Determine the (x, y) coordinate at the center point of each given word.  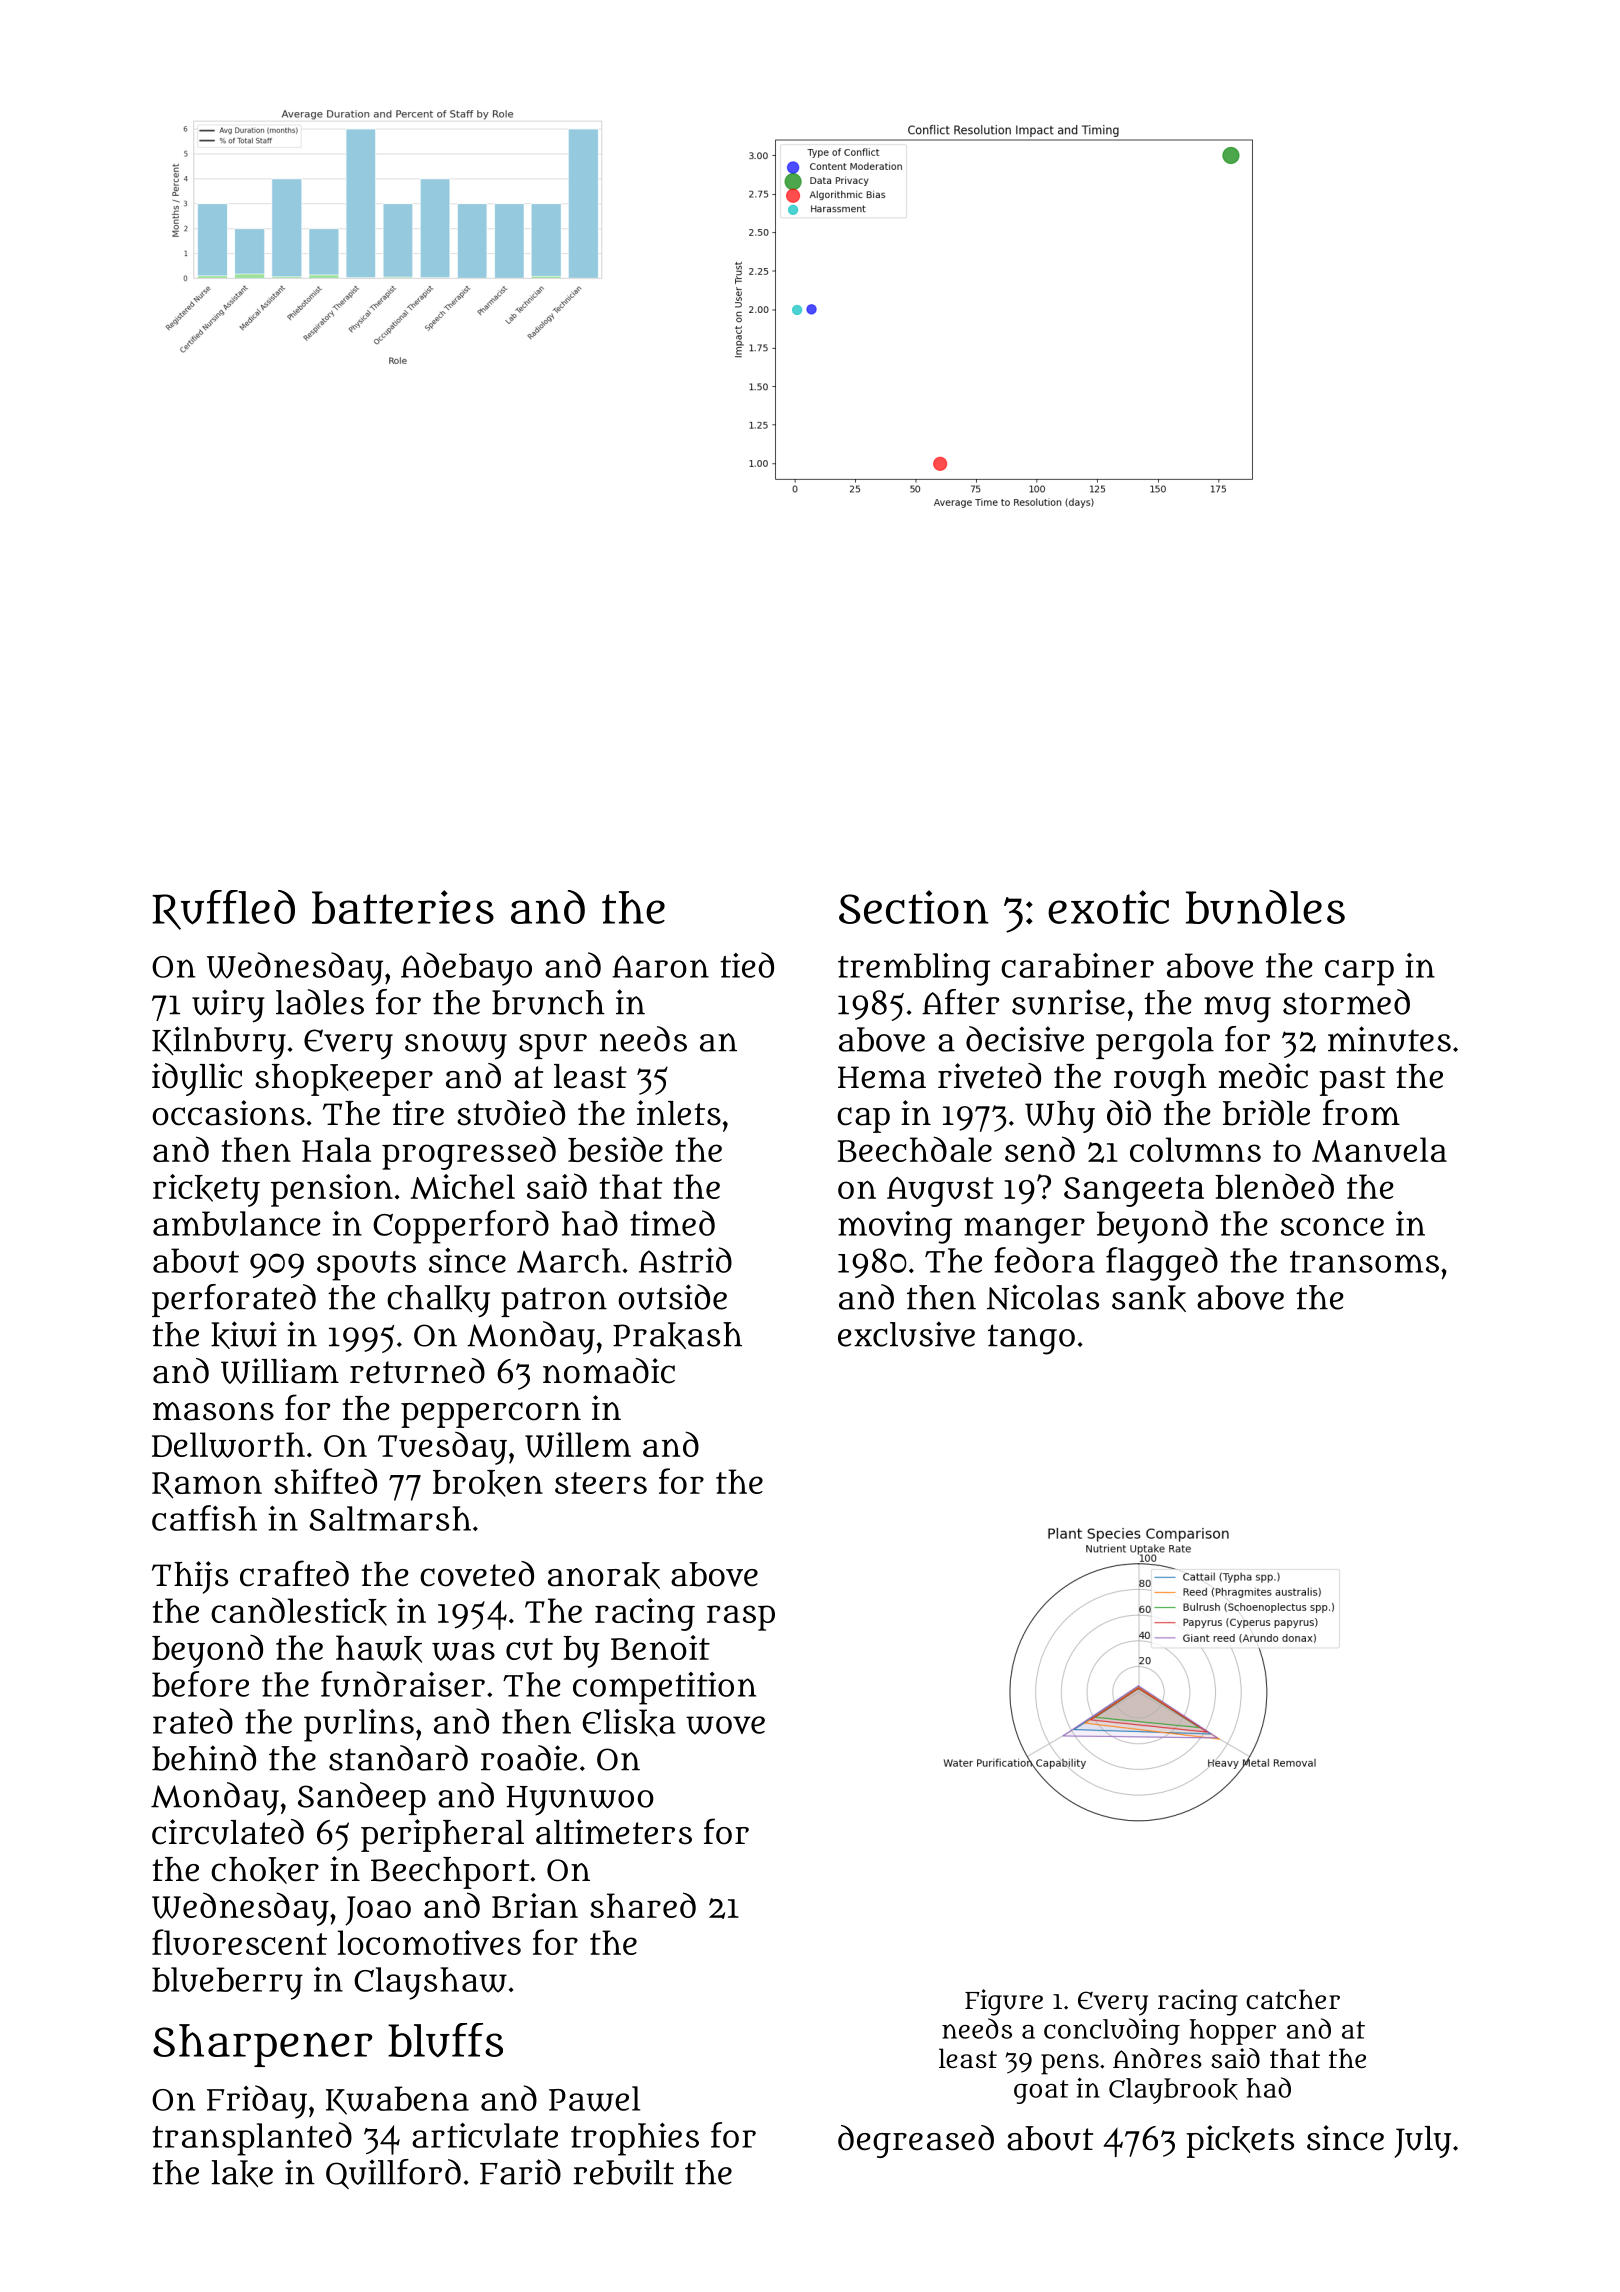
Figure (1004, 2002)
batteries (403, 907)
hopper (1232, 2032)
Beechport (450, 1873)
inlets (679, 1113)
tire (418, 1113)
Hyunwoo (580, 1801)
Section (914, 907)
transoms (1364, 1262)
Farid (520, 2172)
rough (1160, 1080)
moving (895, 1227)
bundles (1265, 907)
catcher (1293, 1999)
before (200, 1684)
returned (417, 1371)
